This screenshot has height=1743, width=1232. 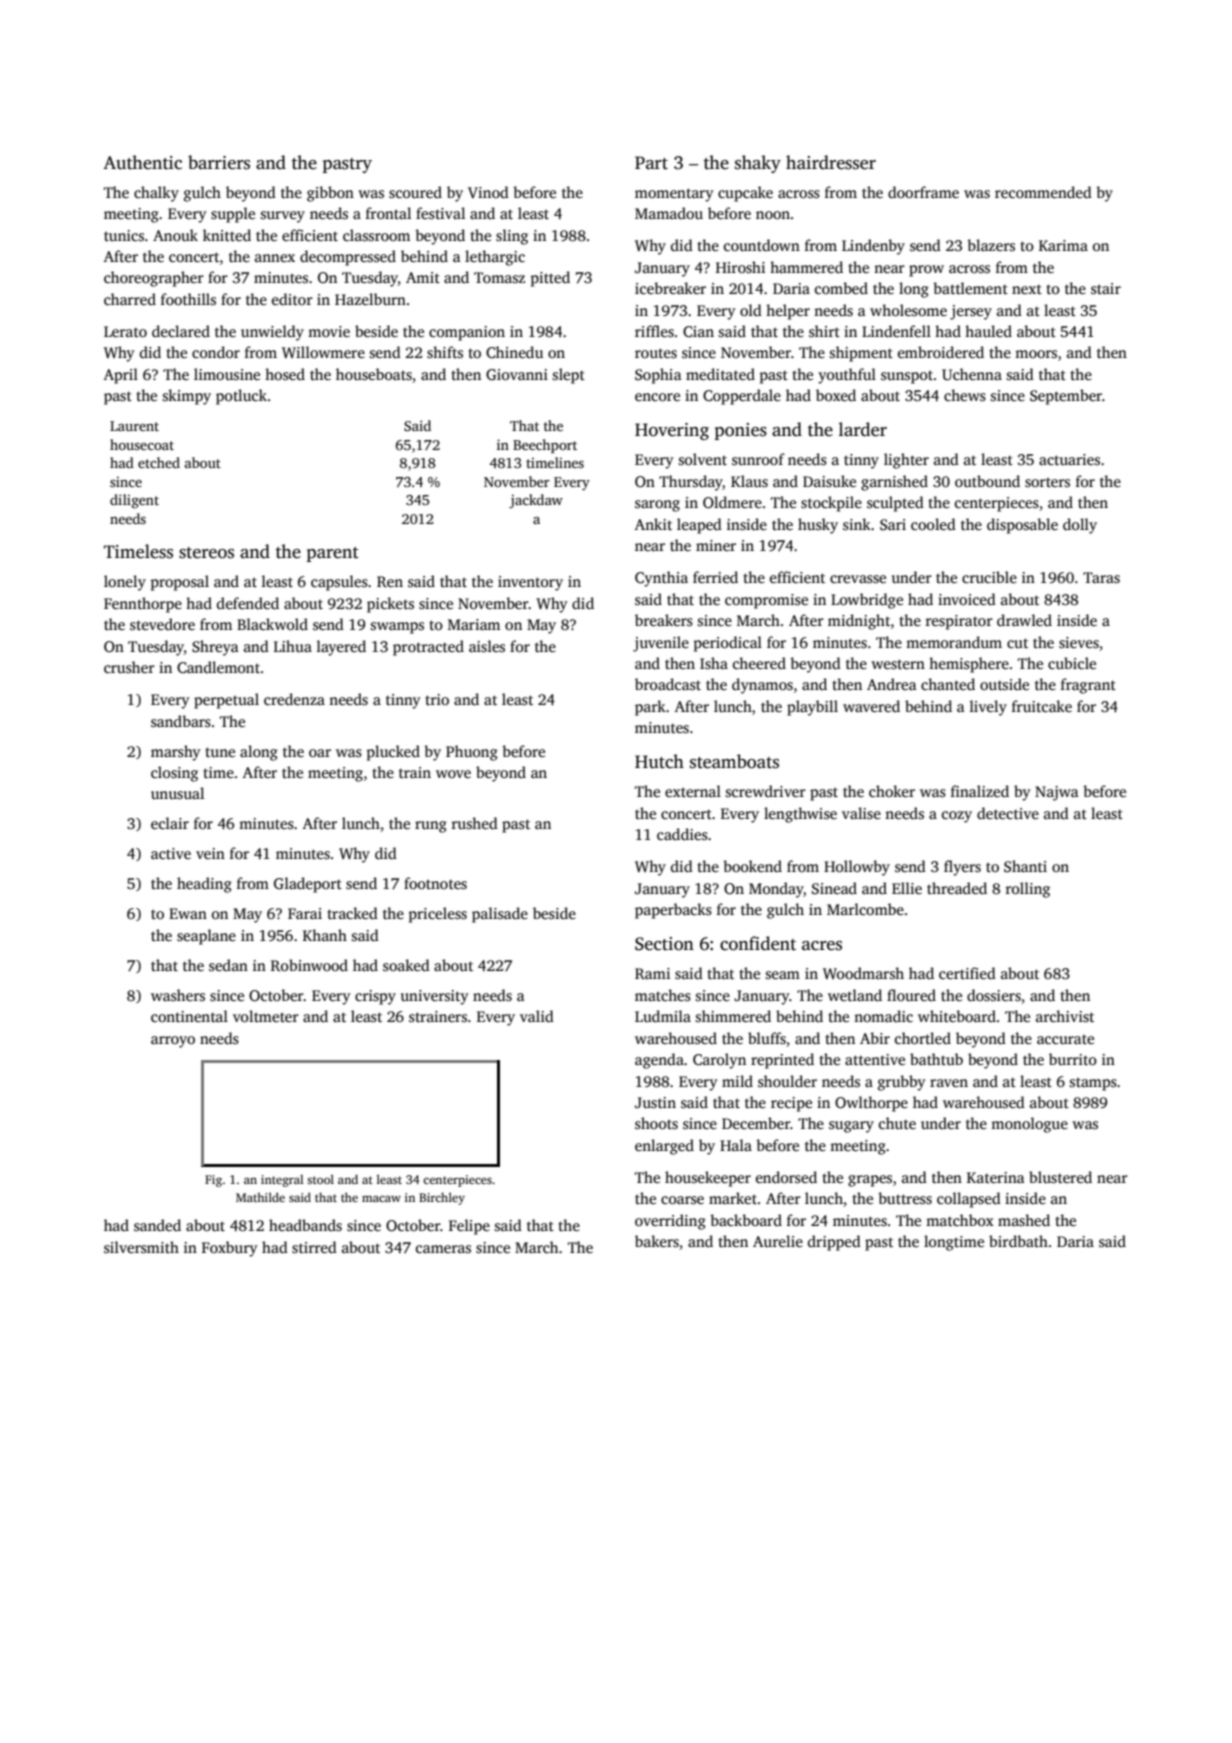 I want to click on Lowbridge, so click(x=867, y=601).
